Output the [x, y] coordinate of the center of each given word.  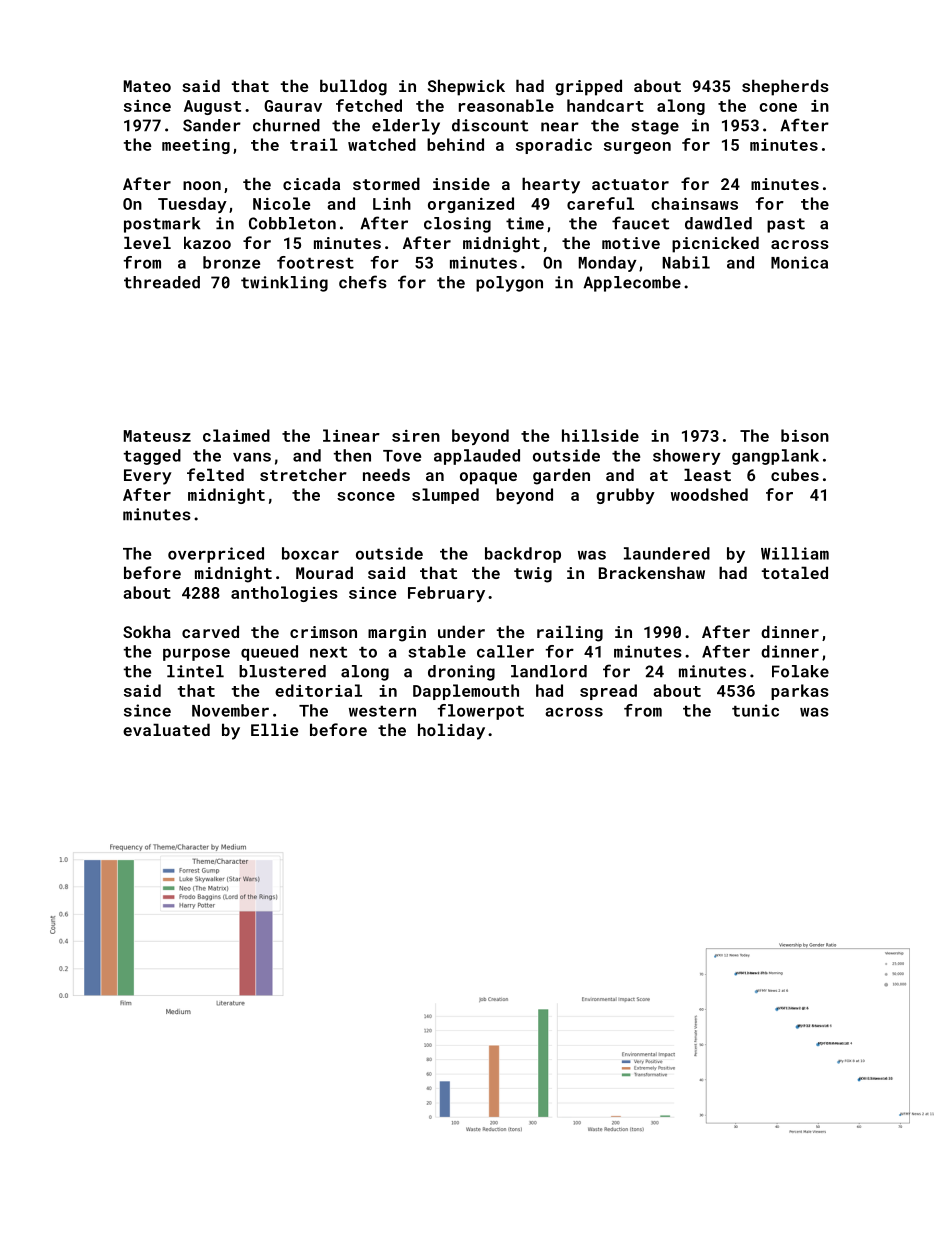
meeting [196, 146]
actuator [630, 184]
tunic [755, 710]
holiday [451, 731]
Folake [800, 671]
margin [397, 634]
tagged [152, 457]
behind [455, 144]
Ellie [274, 729]
